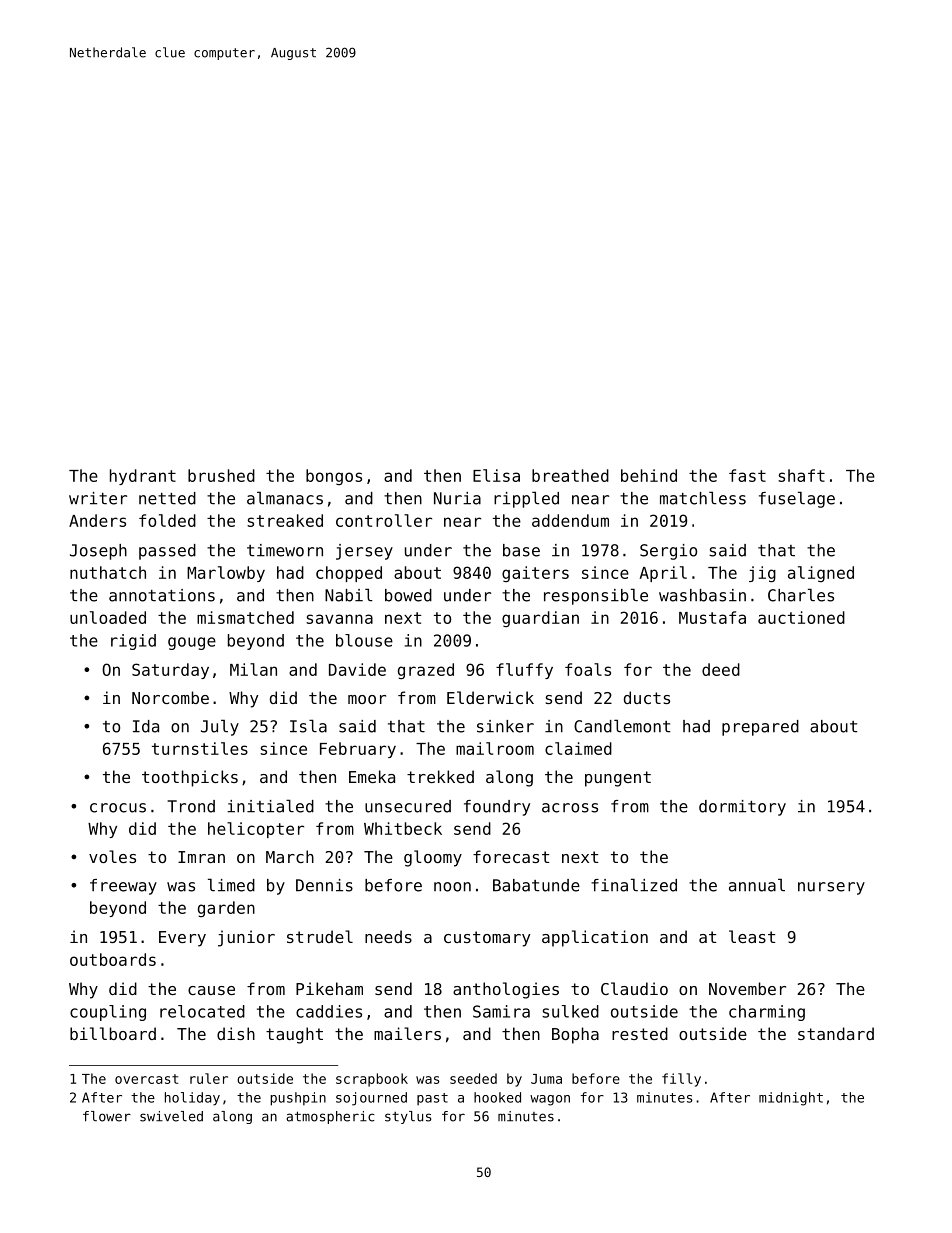  I want to click on Dennis, so click(324, 885).
